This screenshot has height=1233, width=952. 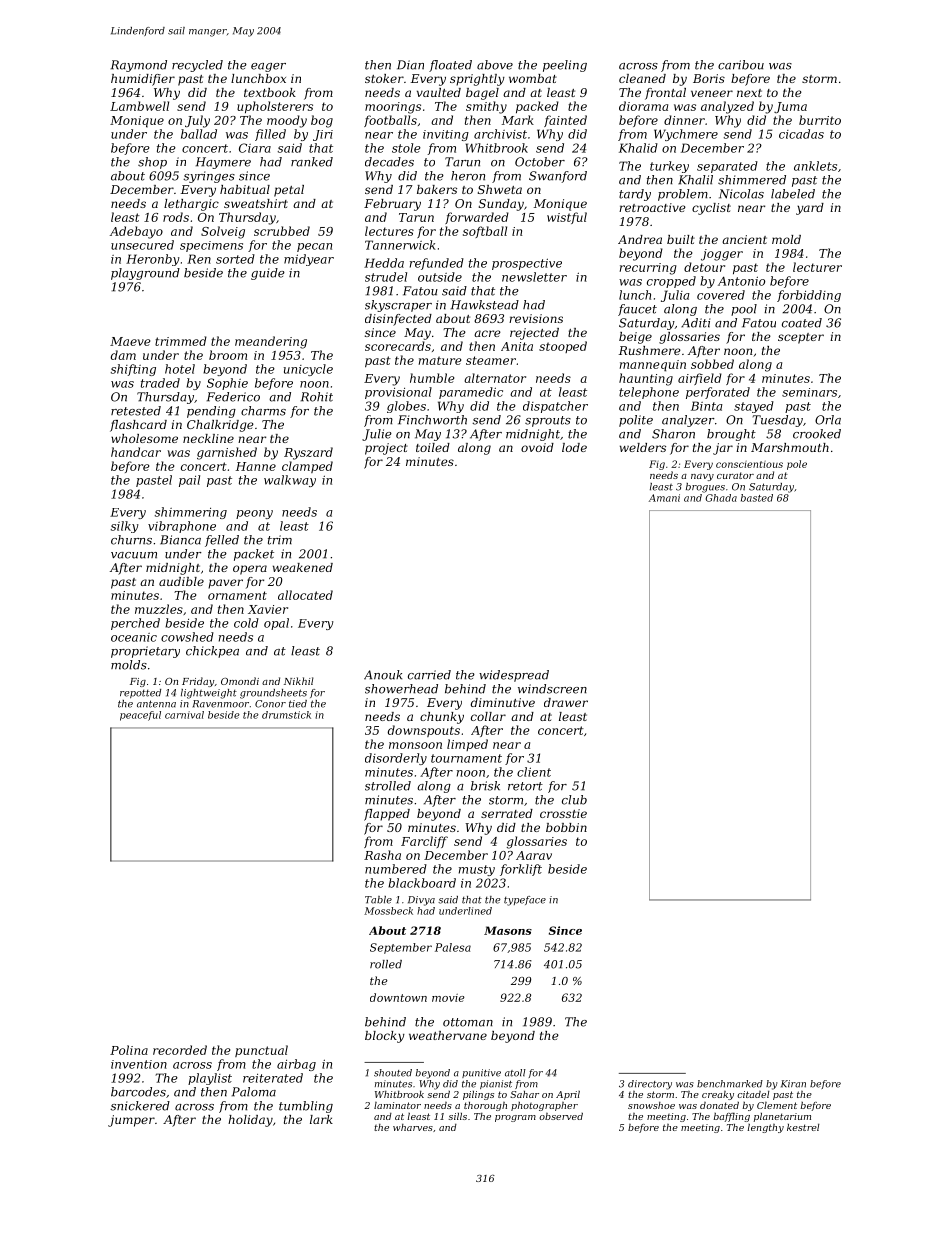 I want to click on Amani, so click(x=664, y=498).
